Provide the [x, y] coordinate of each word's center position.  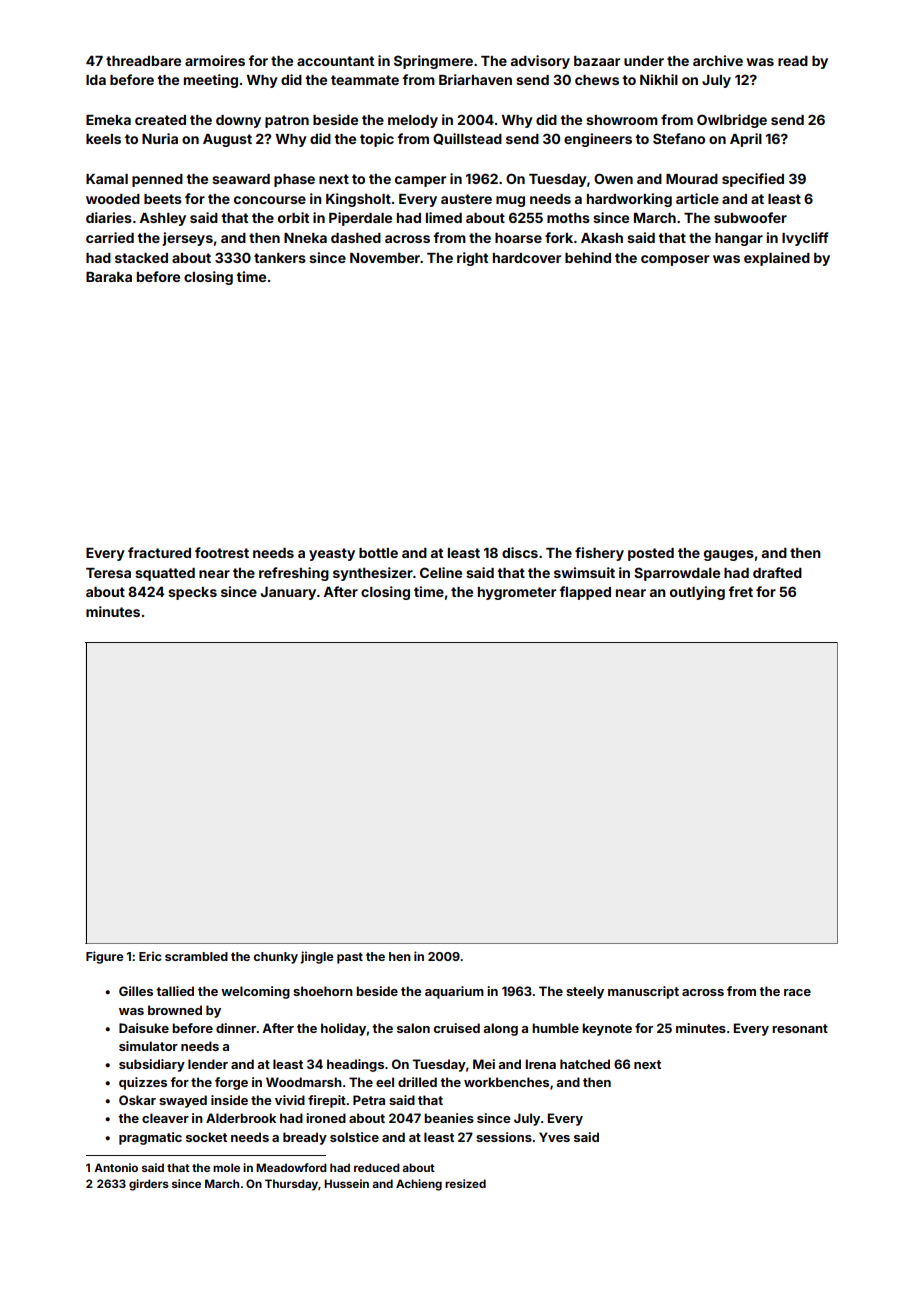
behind [588, 257]
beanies [449, 1118]
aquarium [454, 992]
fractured [159, 552]
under [644, 61]
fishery [599, 554]
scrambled [196, 956]
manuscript [643, 992]
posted [651, 554]
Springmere [433, 62]
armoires [215, 60]
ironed [326, 1118]
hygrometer [517, 593]
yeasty [332, 554]
